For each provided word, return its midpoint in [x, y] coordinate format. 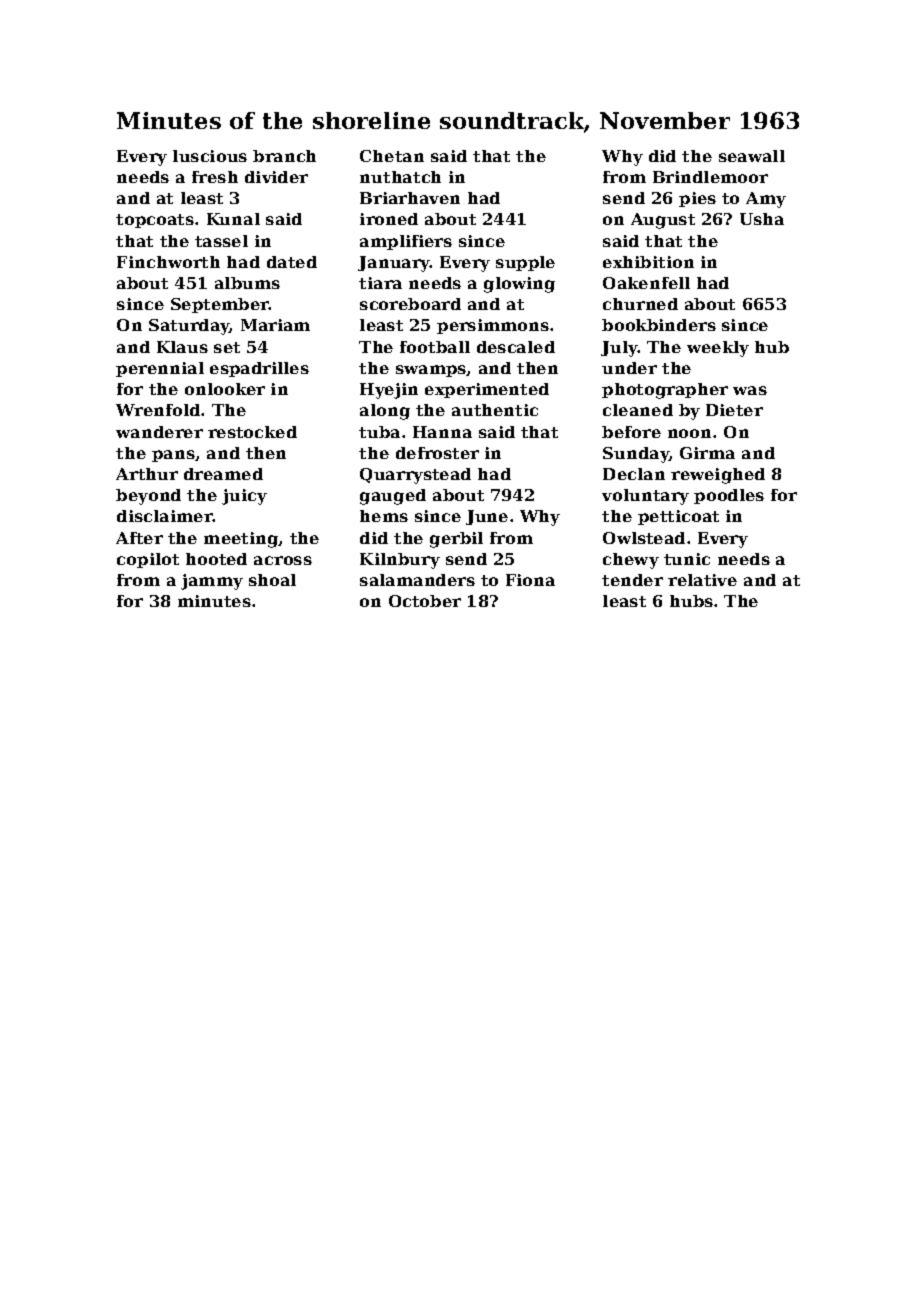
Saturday [189, 327]
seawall [752, 156]
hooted [216, 559]
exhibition [648, 262]
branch [284, 156]
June [487, 517]
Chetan [392, 156]
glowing [519, 285]
